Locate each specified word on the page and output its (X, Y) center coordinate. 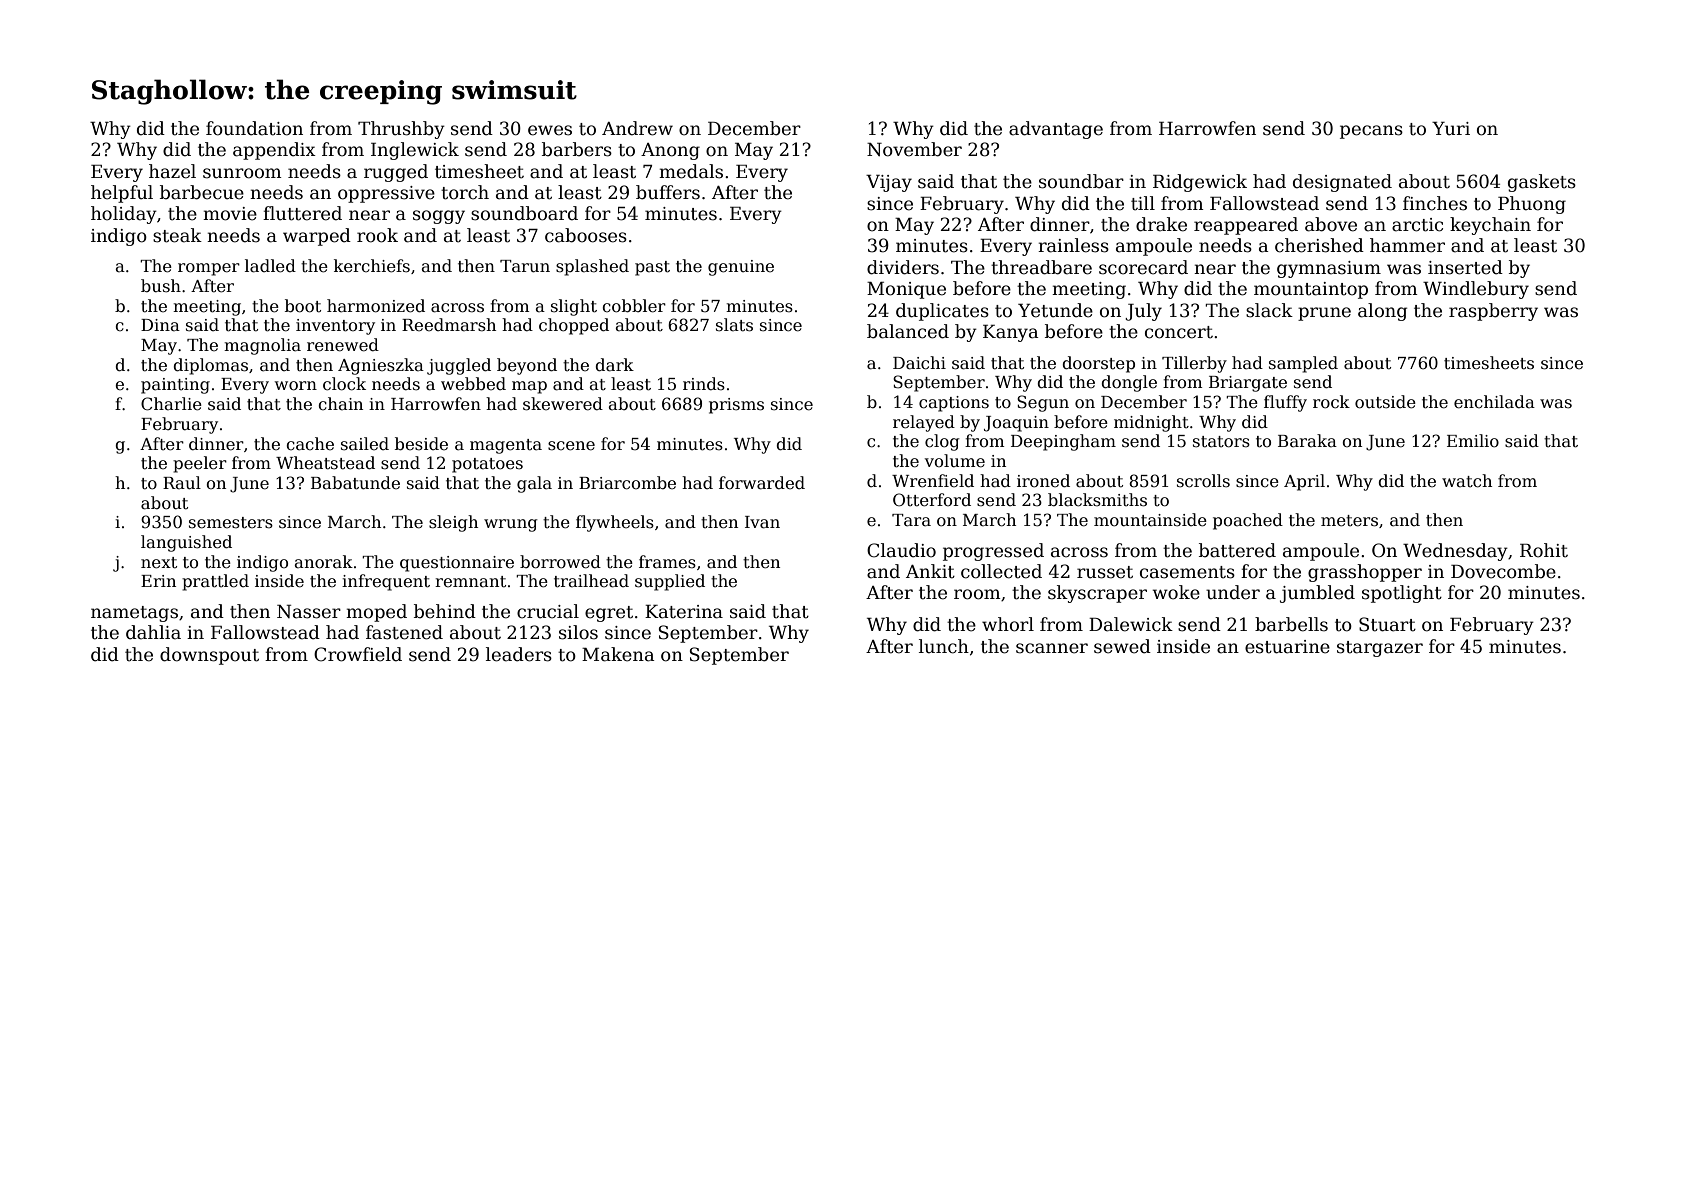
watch (1467, 481)
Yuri (1451, 129)
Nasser (309, 612)
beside (421, 444)
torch (465, 192)
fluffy (1285, 403)
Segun (1043, 403)
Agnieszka (381, 366)
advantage (1056, 130)
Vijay (889, 183)
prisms (736, 406)
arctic (1417, 225)
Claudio (901, 550)
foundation (254, 128)
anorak (323, 562)
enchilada (1494, 402)
